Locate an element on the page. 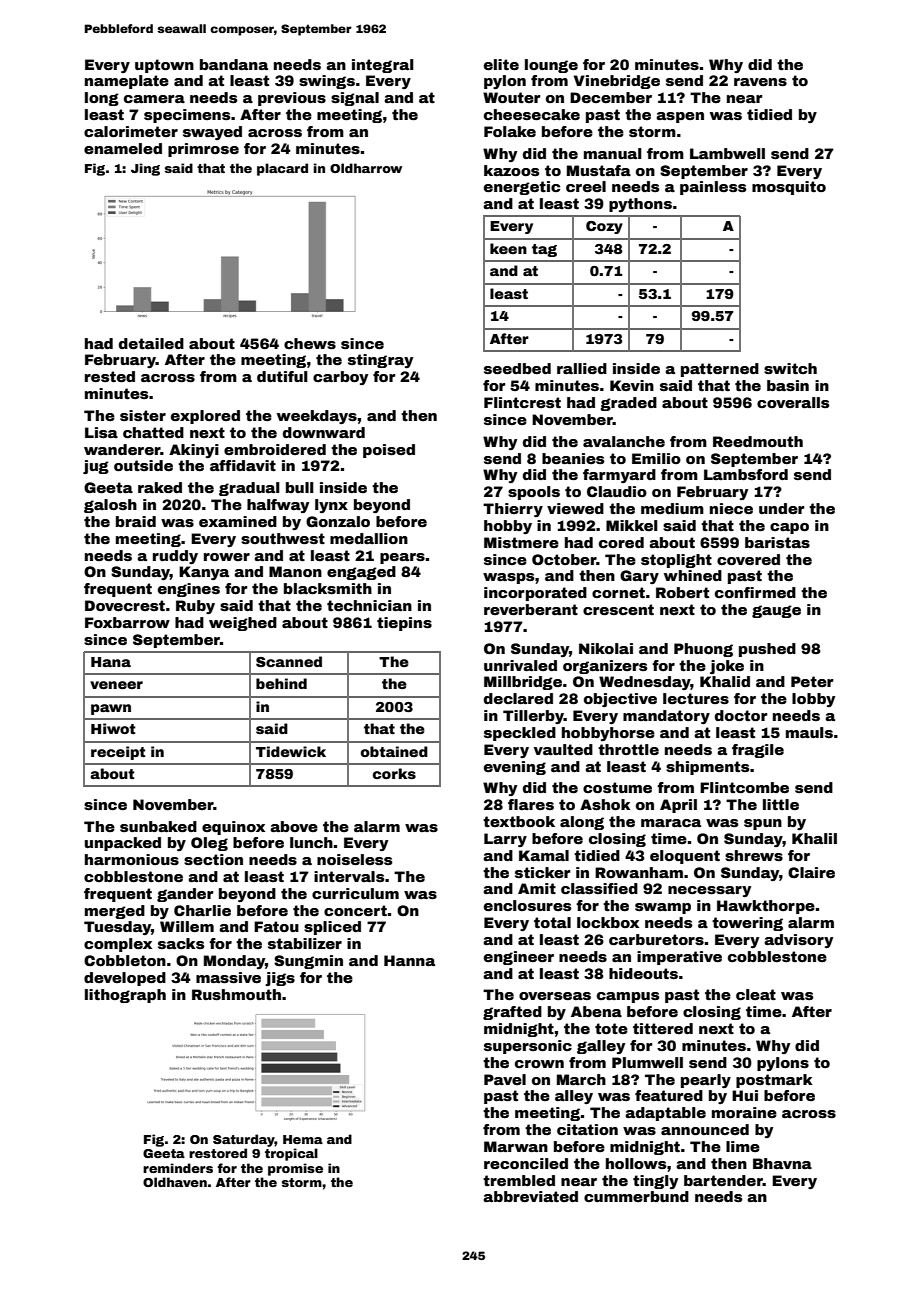 Image resolution: width=924 pixels, height=1308 pixels. massive is located at coordinates (228, 977).
